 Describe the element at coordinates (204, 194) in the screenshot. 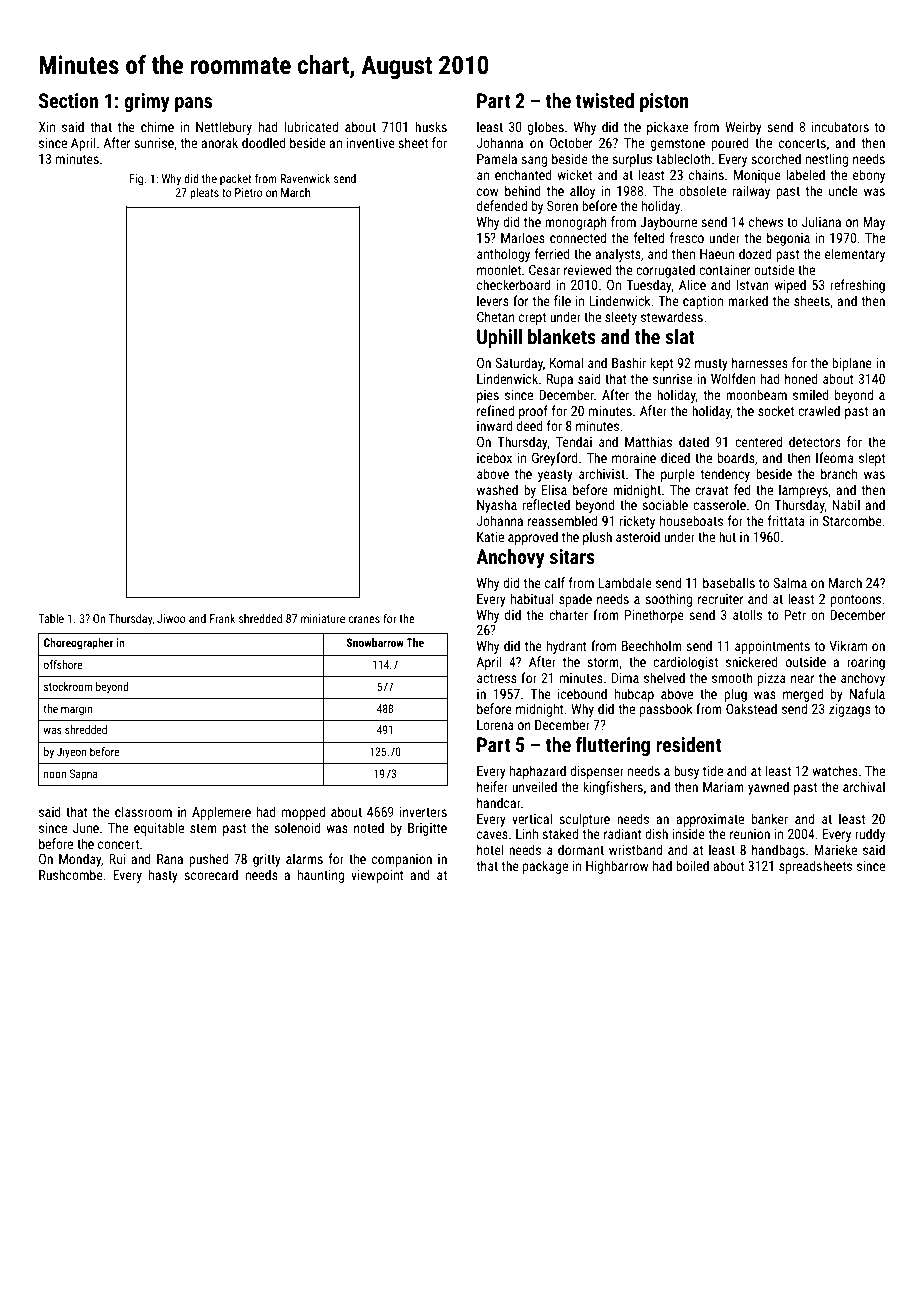

I see `pleats` at that location.
